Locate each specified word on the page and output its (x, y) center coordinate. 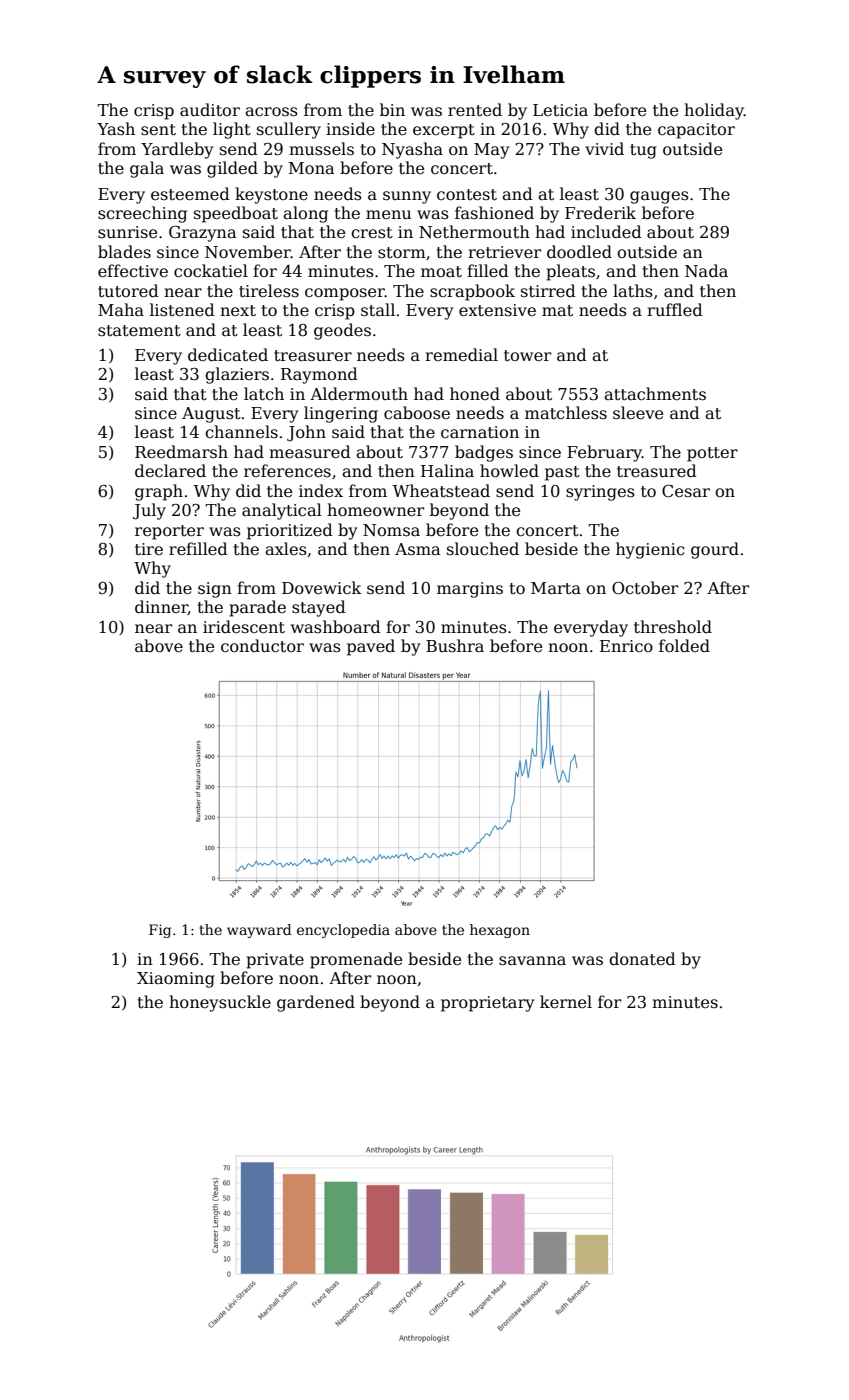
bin (392, 109)
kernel (566, 1002)
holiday (714, 111)
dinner (161, 607)
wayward (259, 931)
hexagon (500, 931)
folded (684, 645)
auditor (210, 110)
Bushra (455, 646)
